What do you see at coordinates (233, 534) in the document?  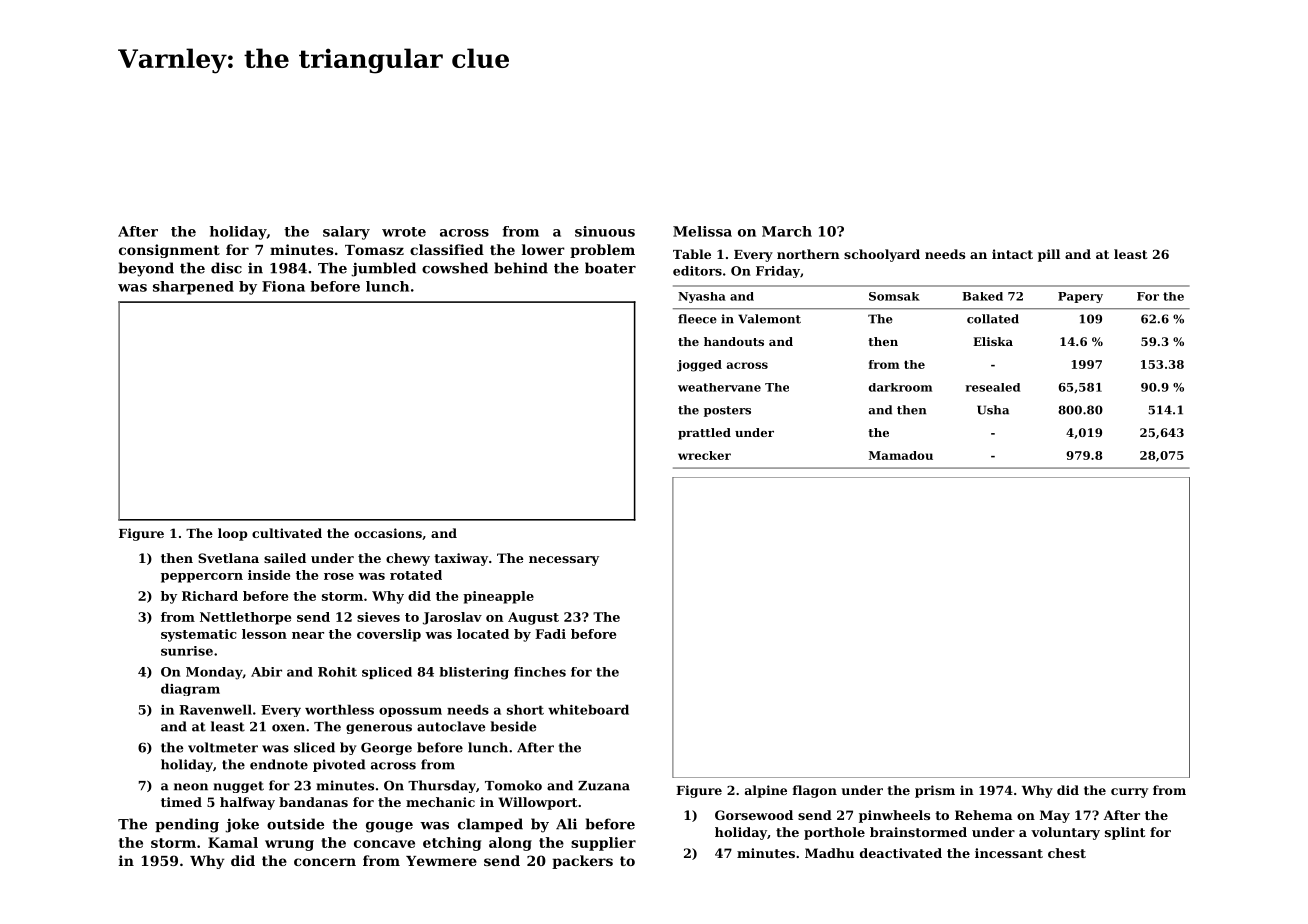 I see `loop` at bounding box center [233, 534].
